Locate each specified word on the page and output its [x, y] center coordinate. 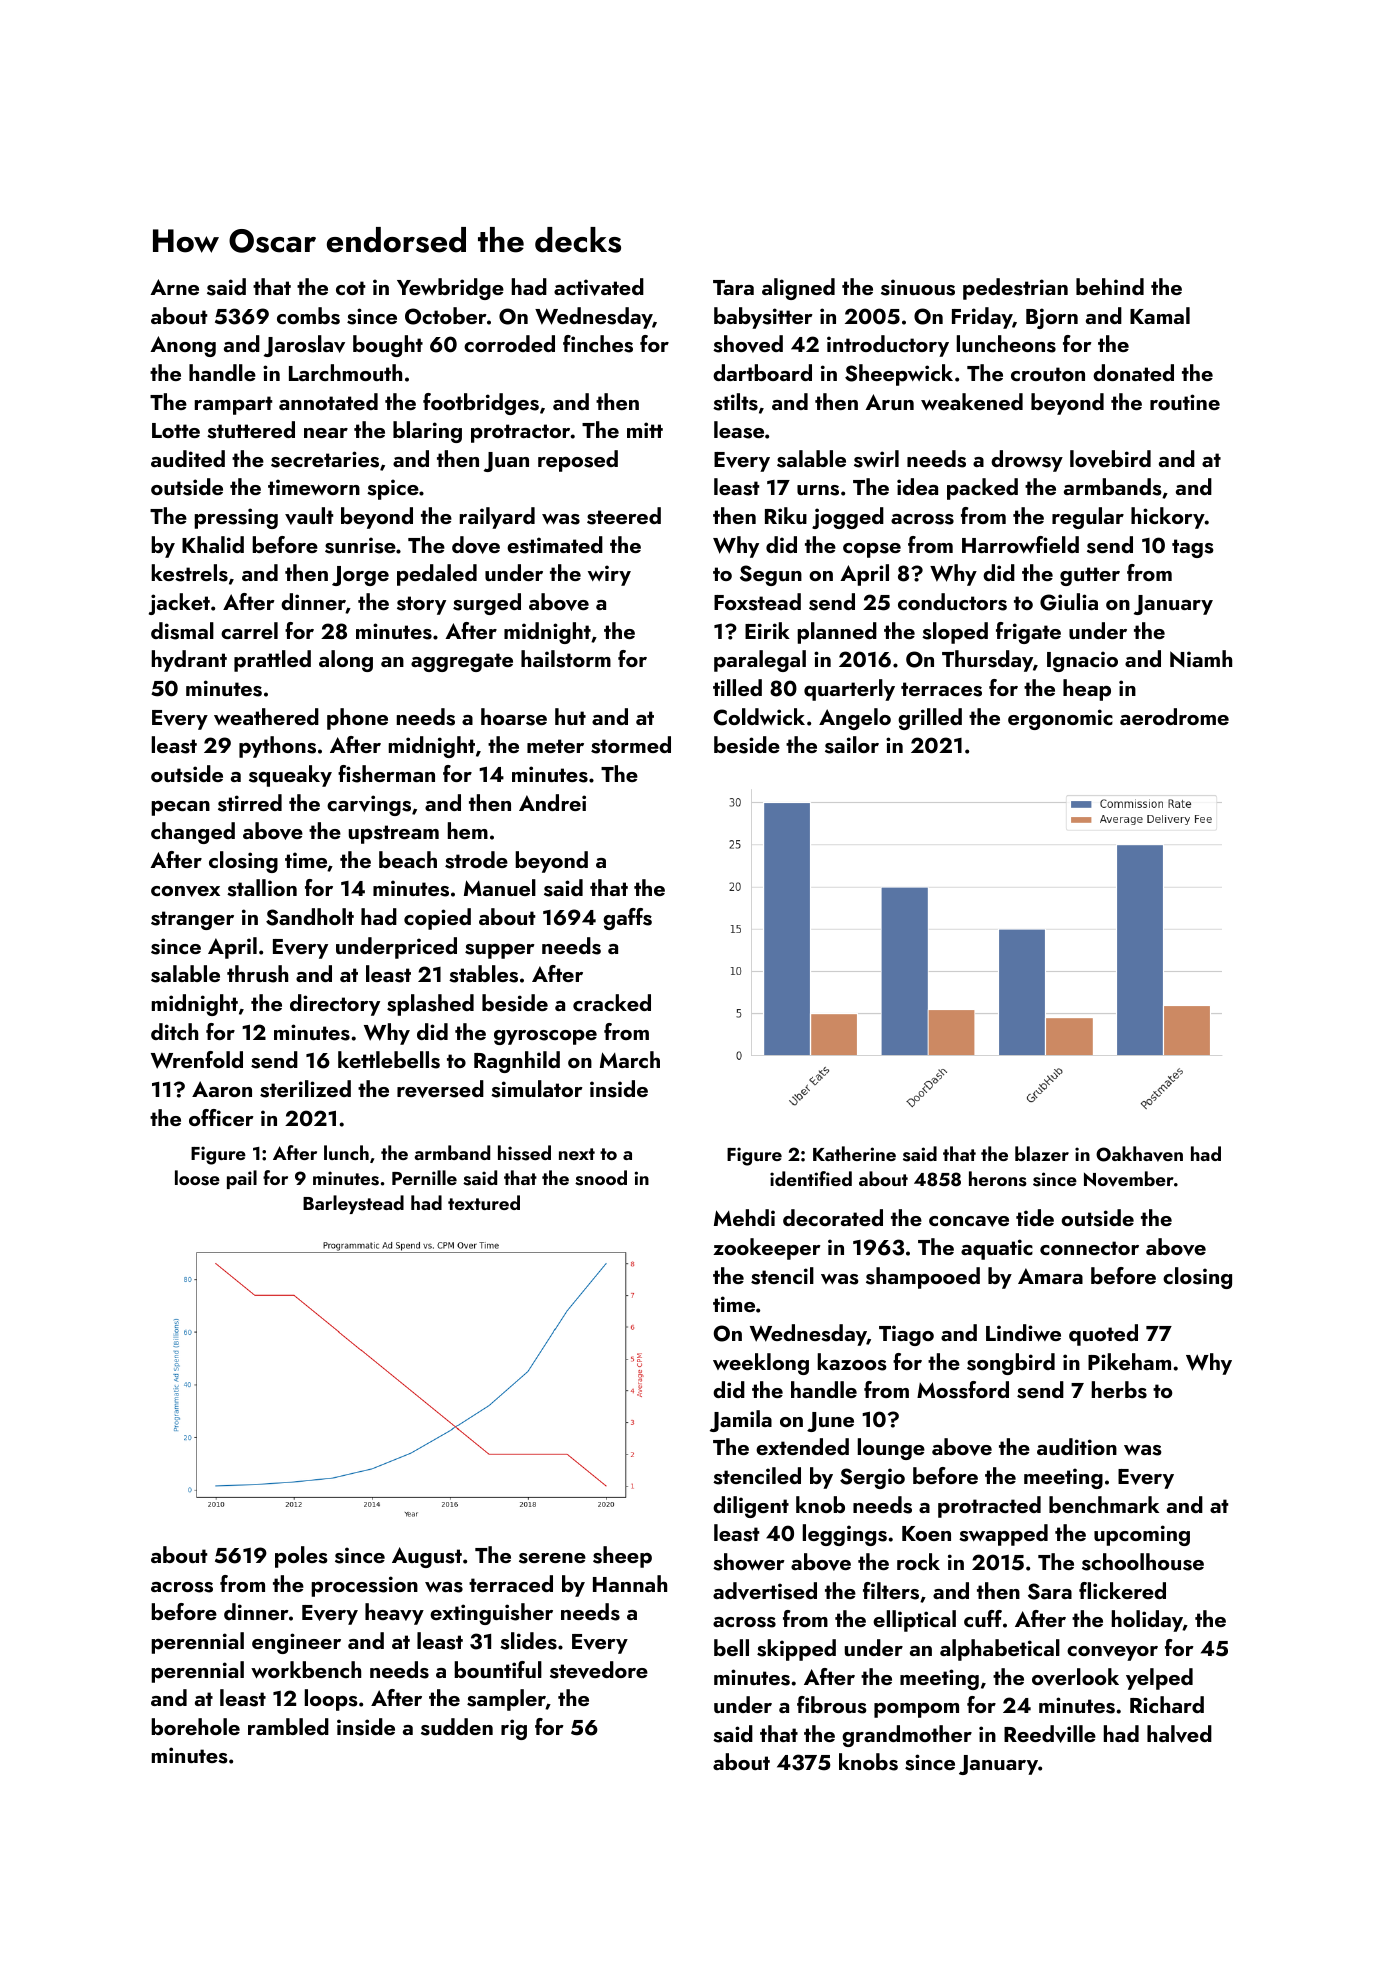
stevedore [599, 1670]
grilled [930, 719]
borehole [195, 1726]
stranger [192, 920]
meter [555, 746]
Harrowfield [1020, 544]
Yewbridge [450, 289]
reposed [578, 461]
